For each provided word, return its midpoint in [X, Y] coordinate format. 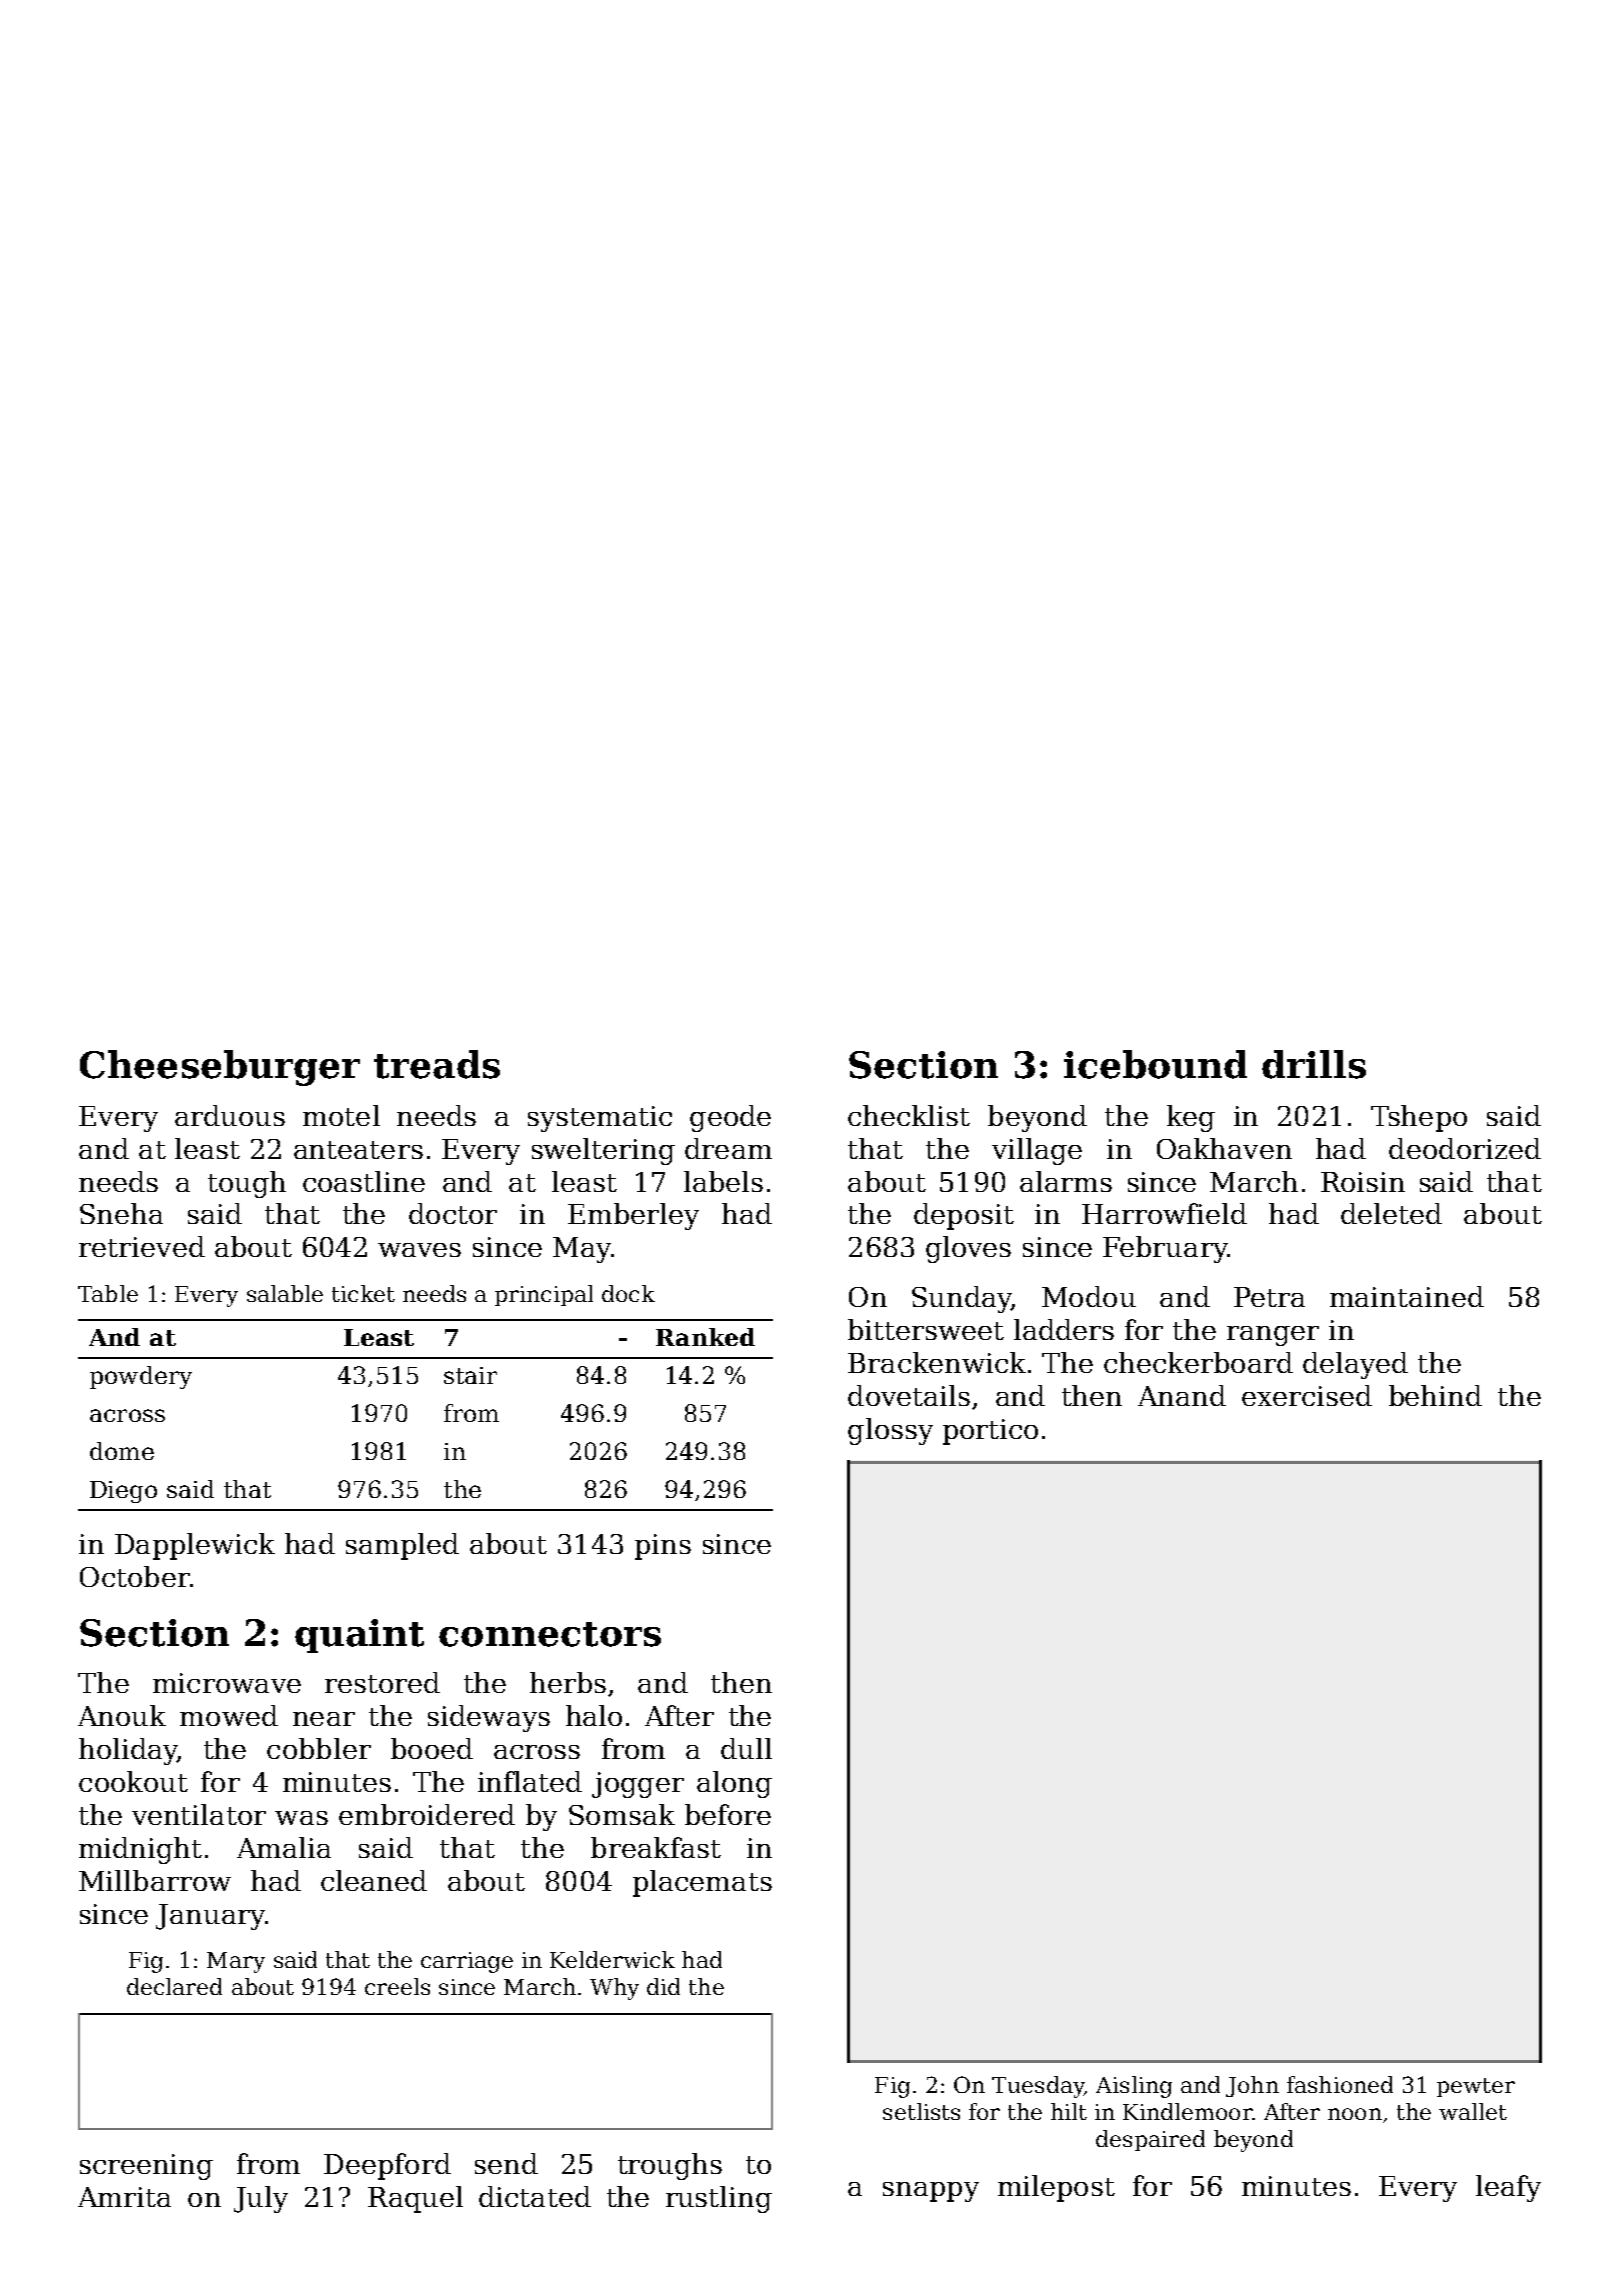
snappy [931, 2192]
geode [730, 1118]
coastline [364, 1181]
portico [990, 1432]
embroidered [427, 1814]
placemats [702, 1883]
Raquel [415, 2199]
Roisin [1363, 1182]
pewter [1476, 2087]
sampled [402, 1546]
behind [1435, 1395]
